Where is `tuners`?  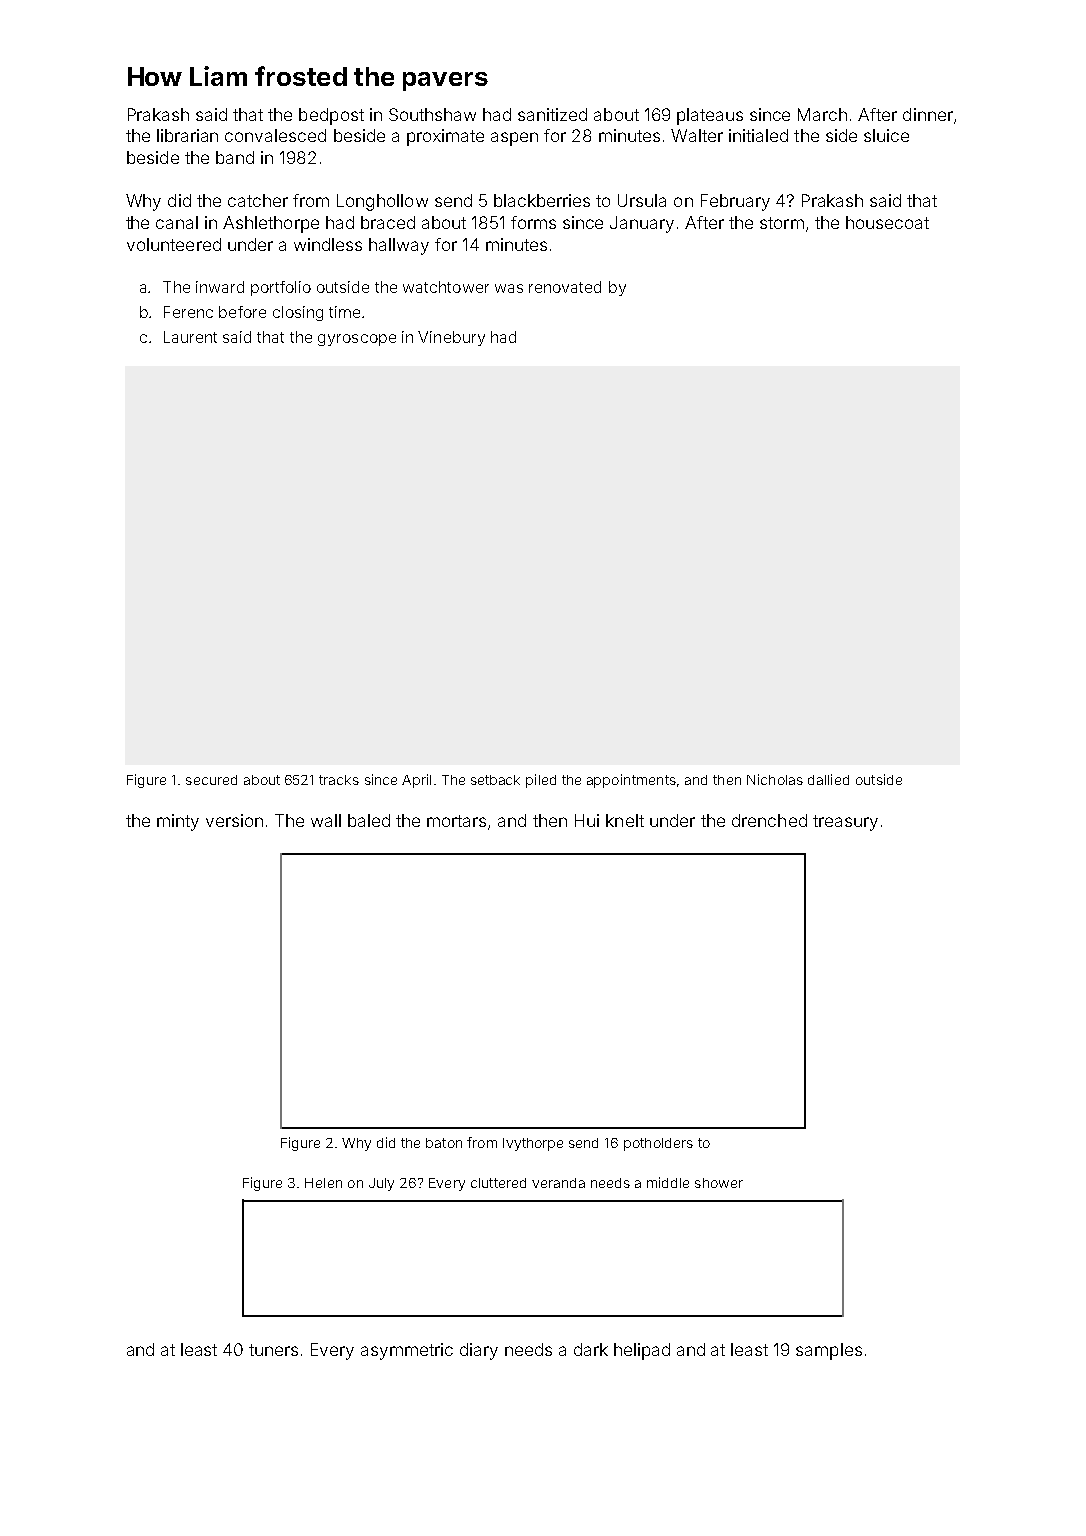 tuners is located at coordinates (273, 1350).
